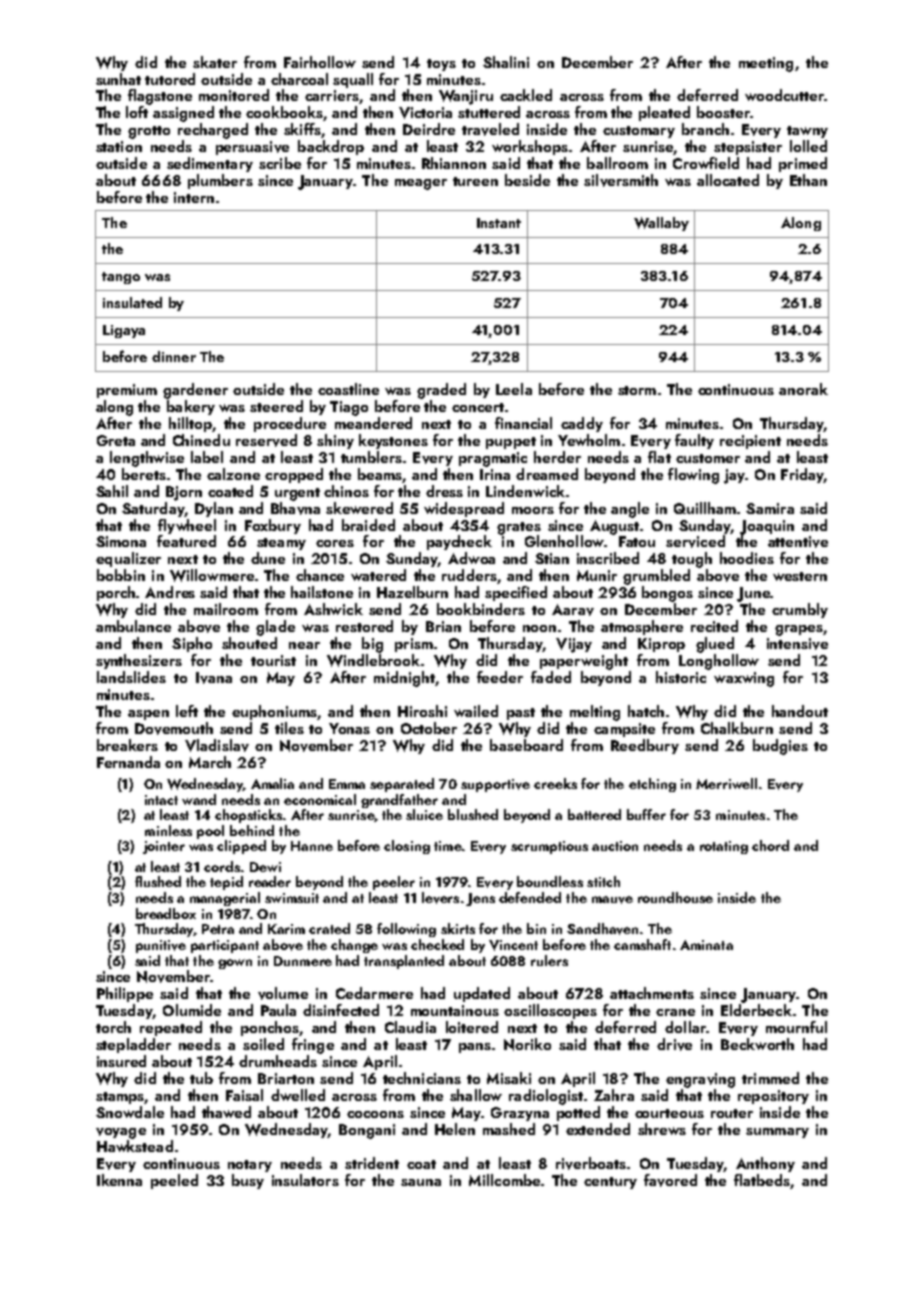 Image resolution: width=924 pixels, height=1308 pixels. Describe the element at coordinates (118, 79) in the screenshot. I see `sunhat` at that location.
